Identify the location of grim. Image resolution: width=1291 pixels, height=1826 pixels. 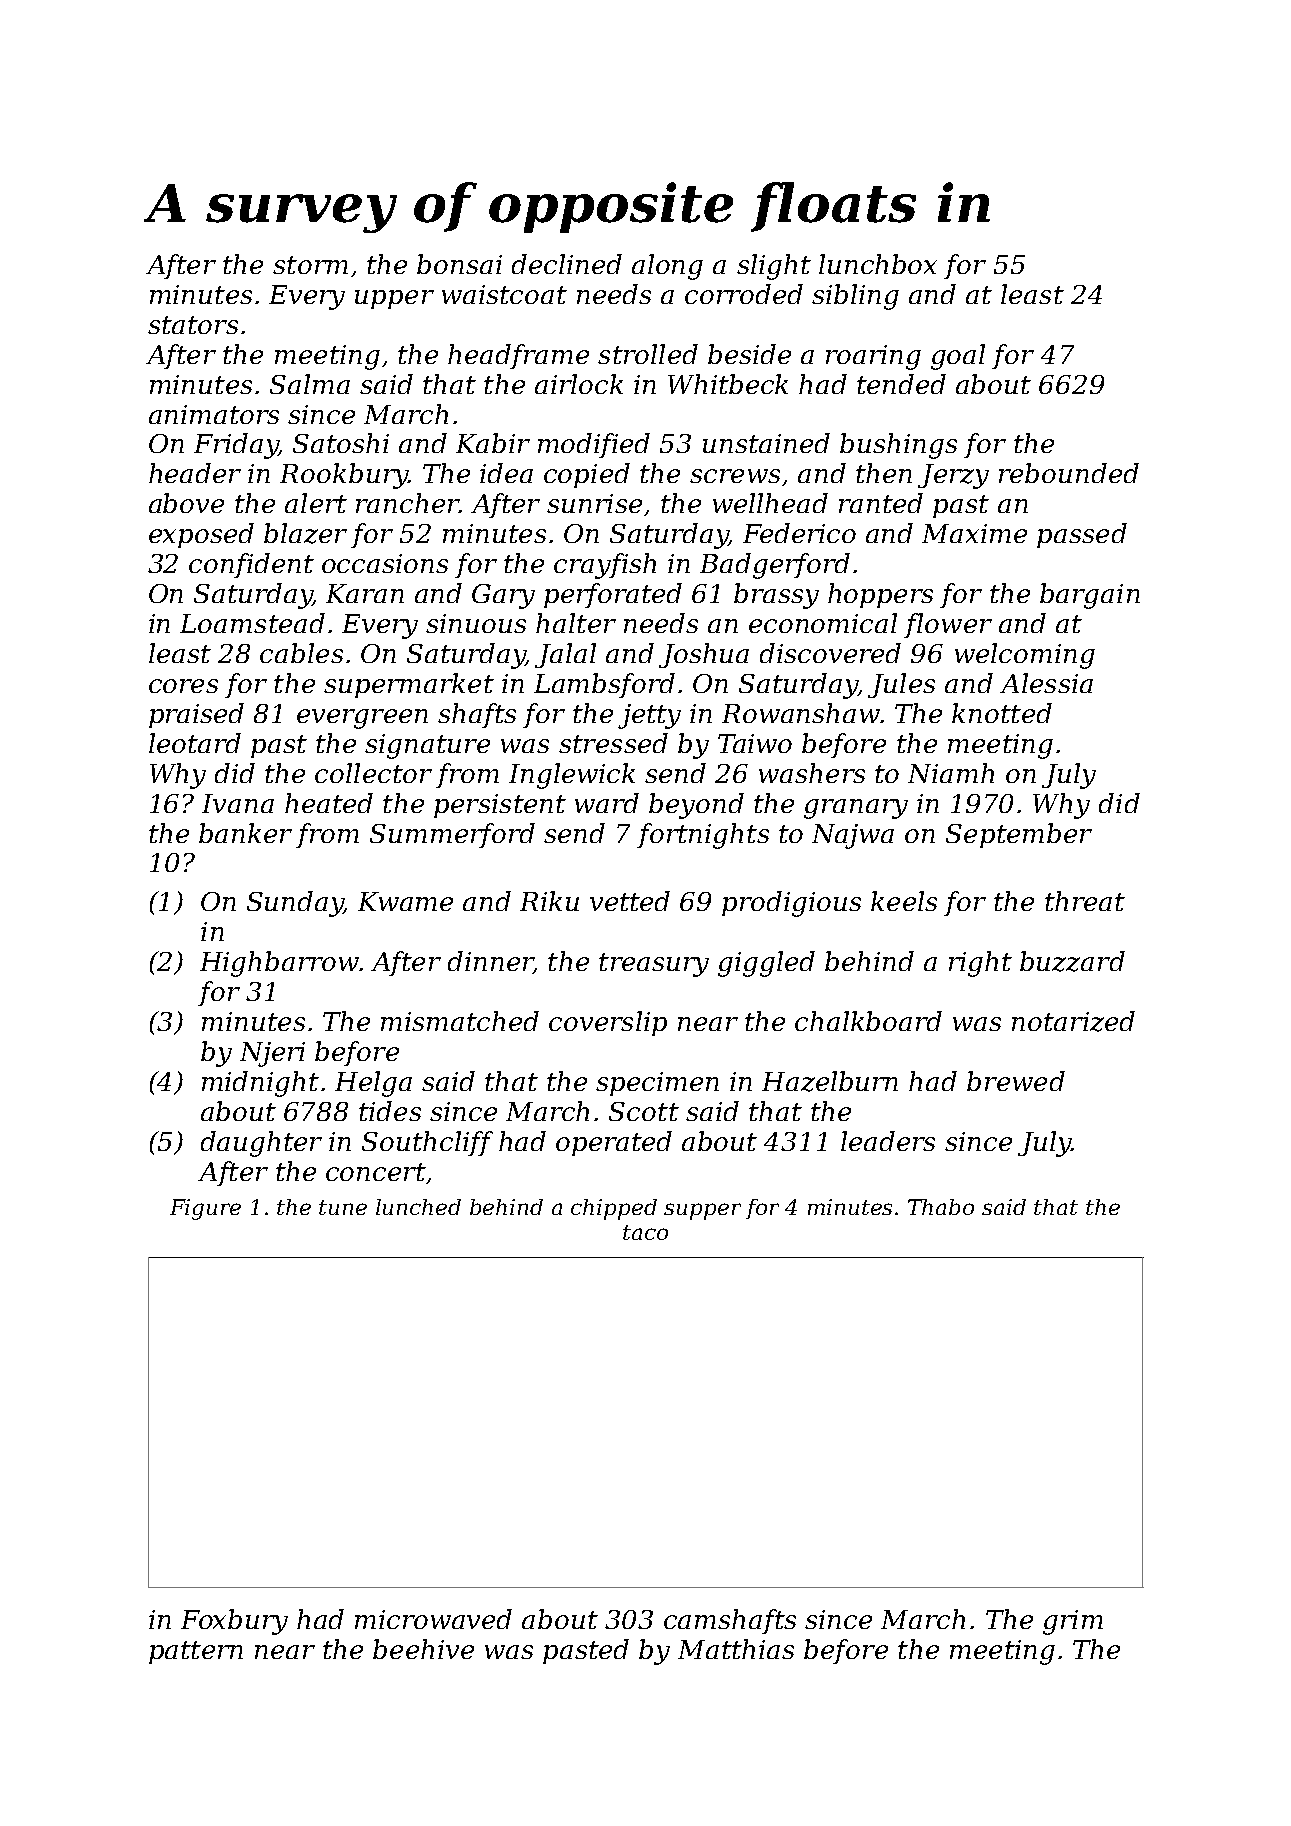
(1073, 1622).
